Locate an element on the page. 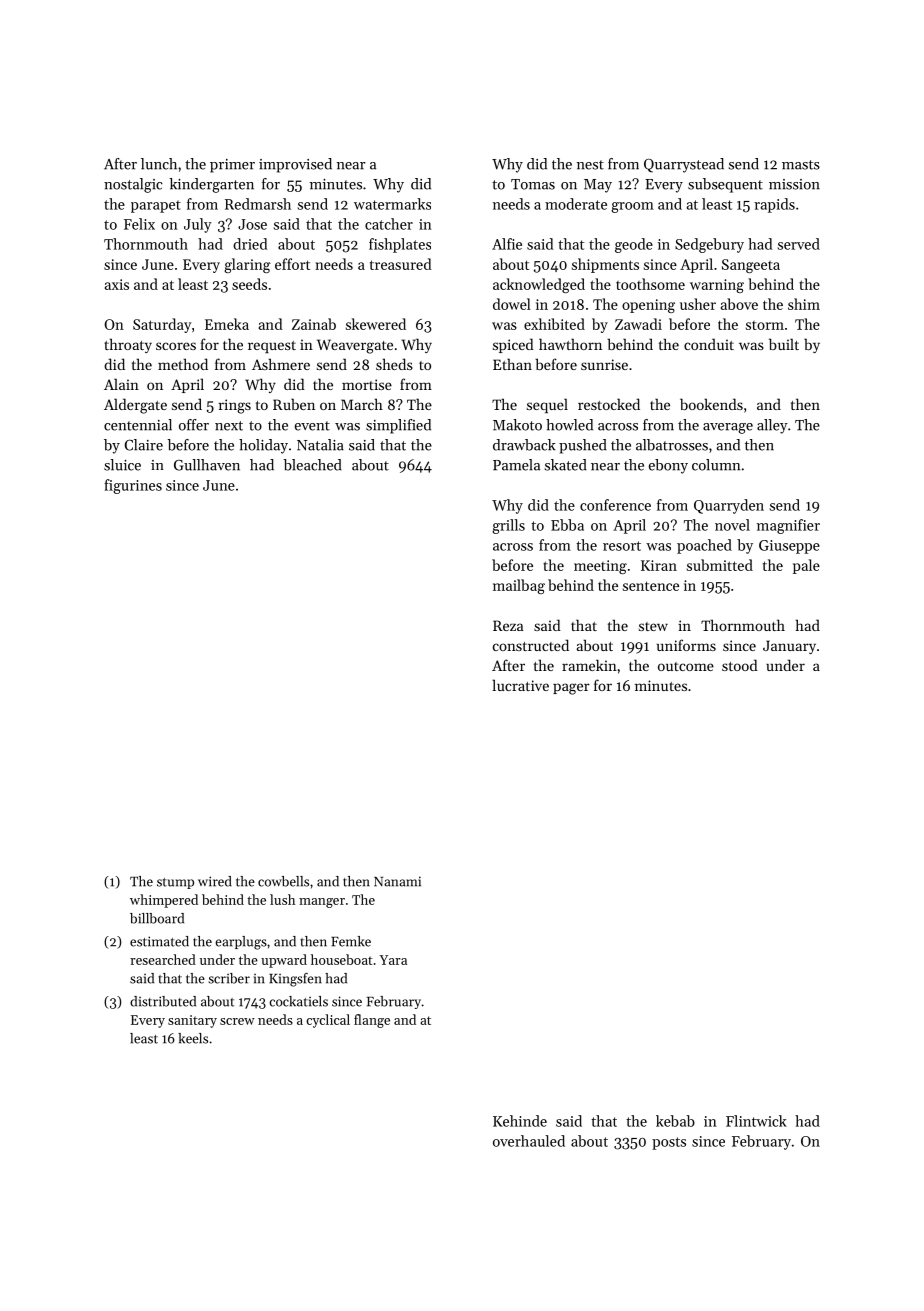 This page has width=924, height=1311. keels is located at coordinates (193, 1038).
